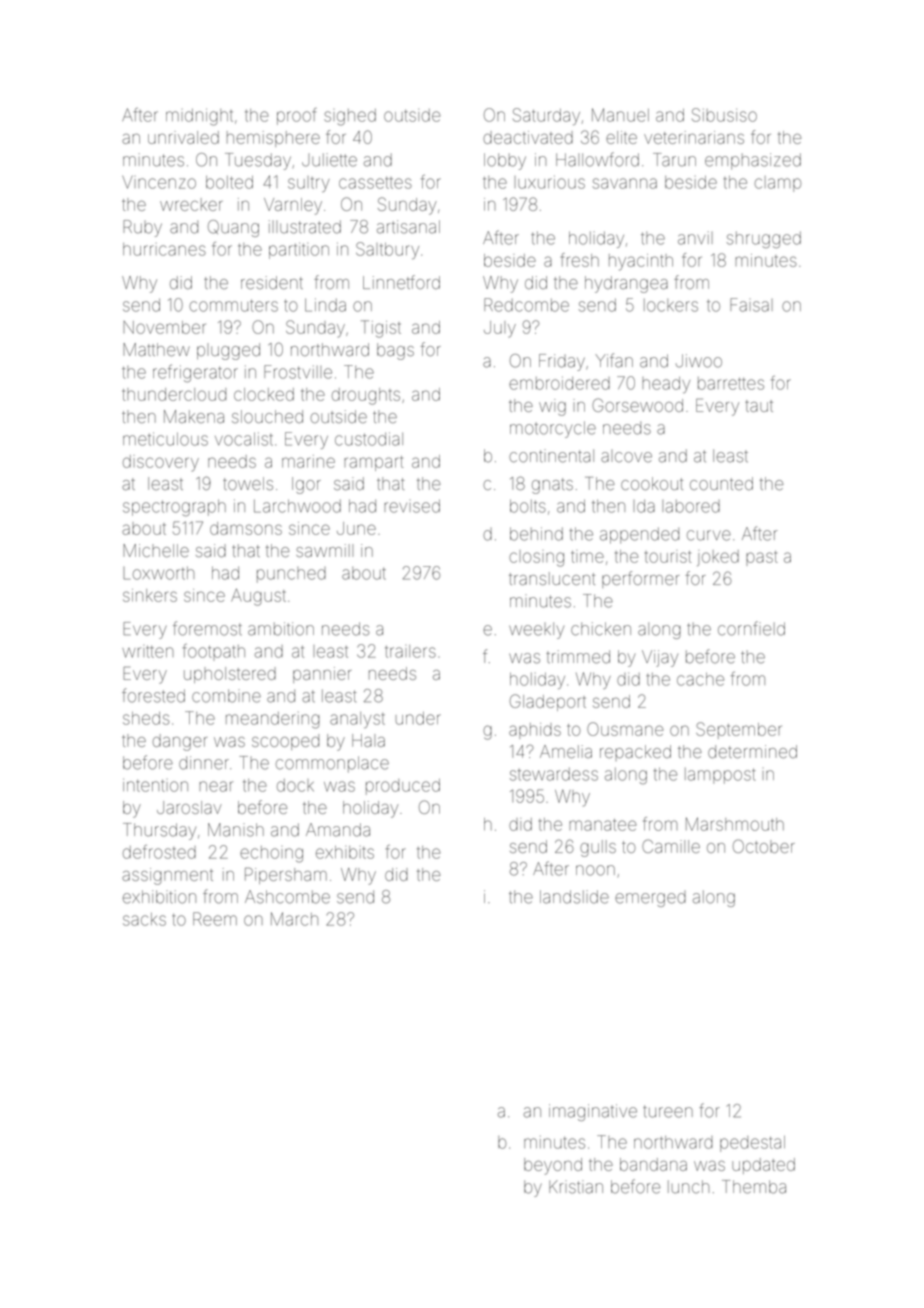 The height and width of the image is (1308, 924). What do you see at coordinates (759, 406) in the image?
I see `taut` at bounding box center [759, 406].
